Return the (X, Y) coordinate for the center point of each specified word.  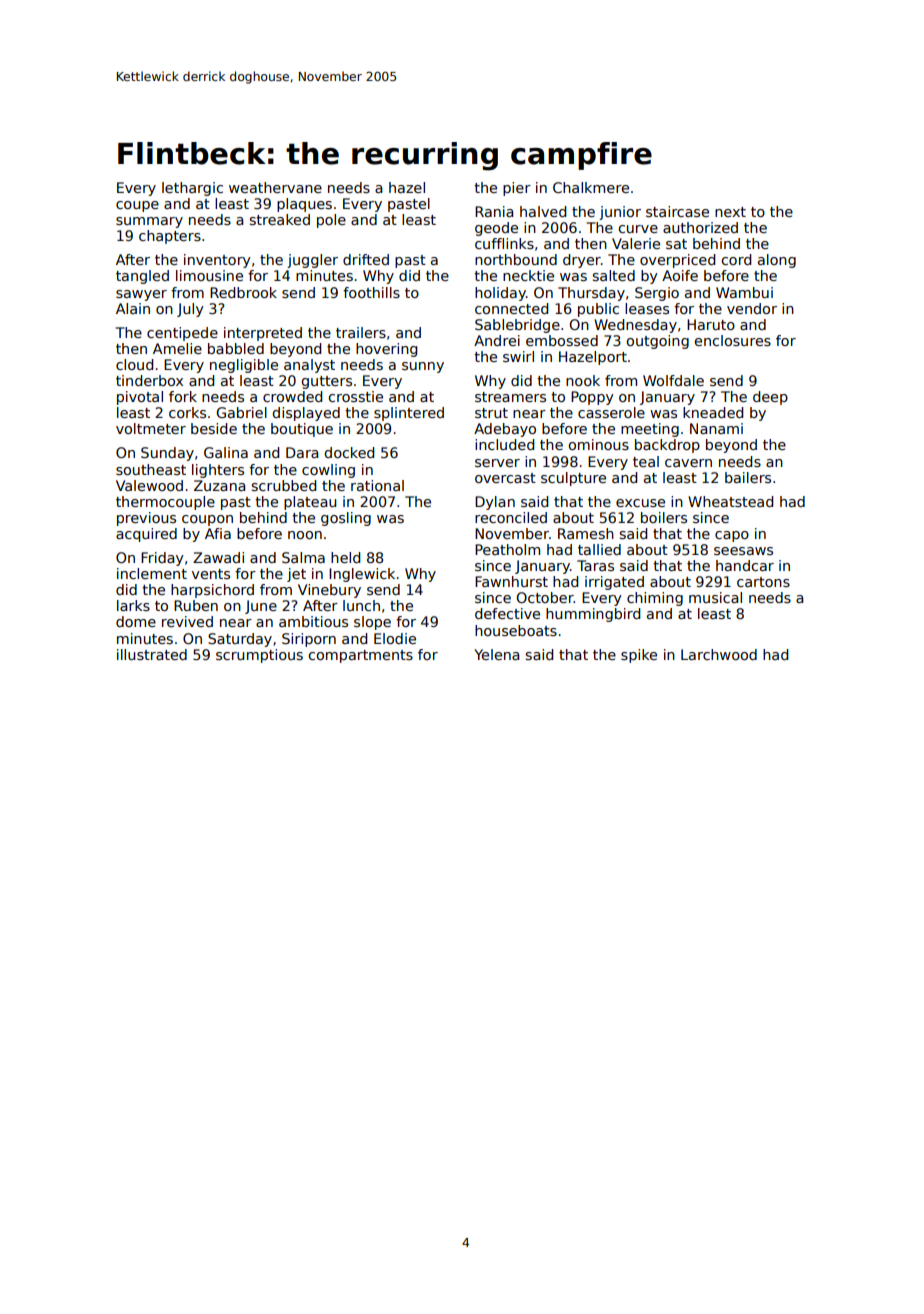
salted (614, 275)
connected (511, 308)
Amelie (177, 348)
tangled (142, 277)
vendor (752, 308)
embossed (562, 340)
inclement (152, 573)
